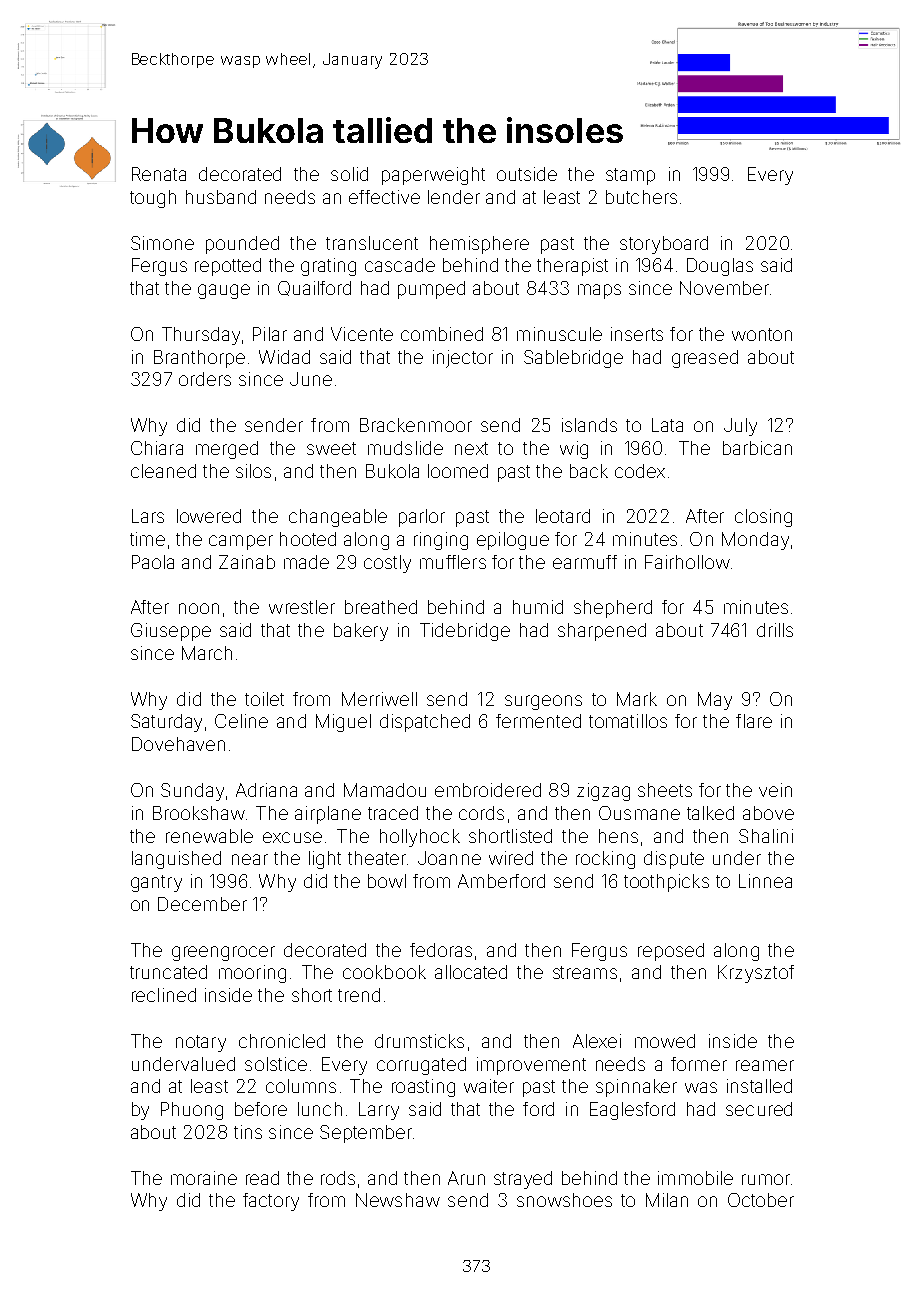 The width and height of the screenshot is (924, 1314). Describe the element at coordinates (204, 1178) in the screenshot. I see `moraine` at that location.
